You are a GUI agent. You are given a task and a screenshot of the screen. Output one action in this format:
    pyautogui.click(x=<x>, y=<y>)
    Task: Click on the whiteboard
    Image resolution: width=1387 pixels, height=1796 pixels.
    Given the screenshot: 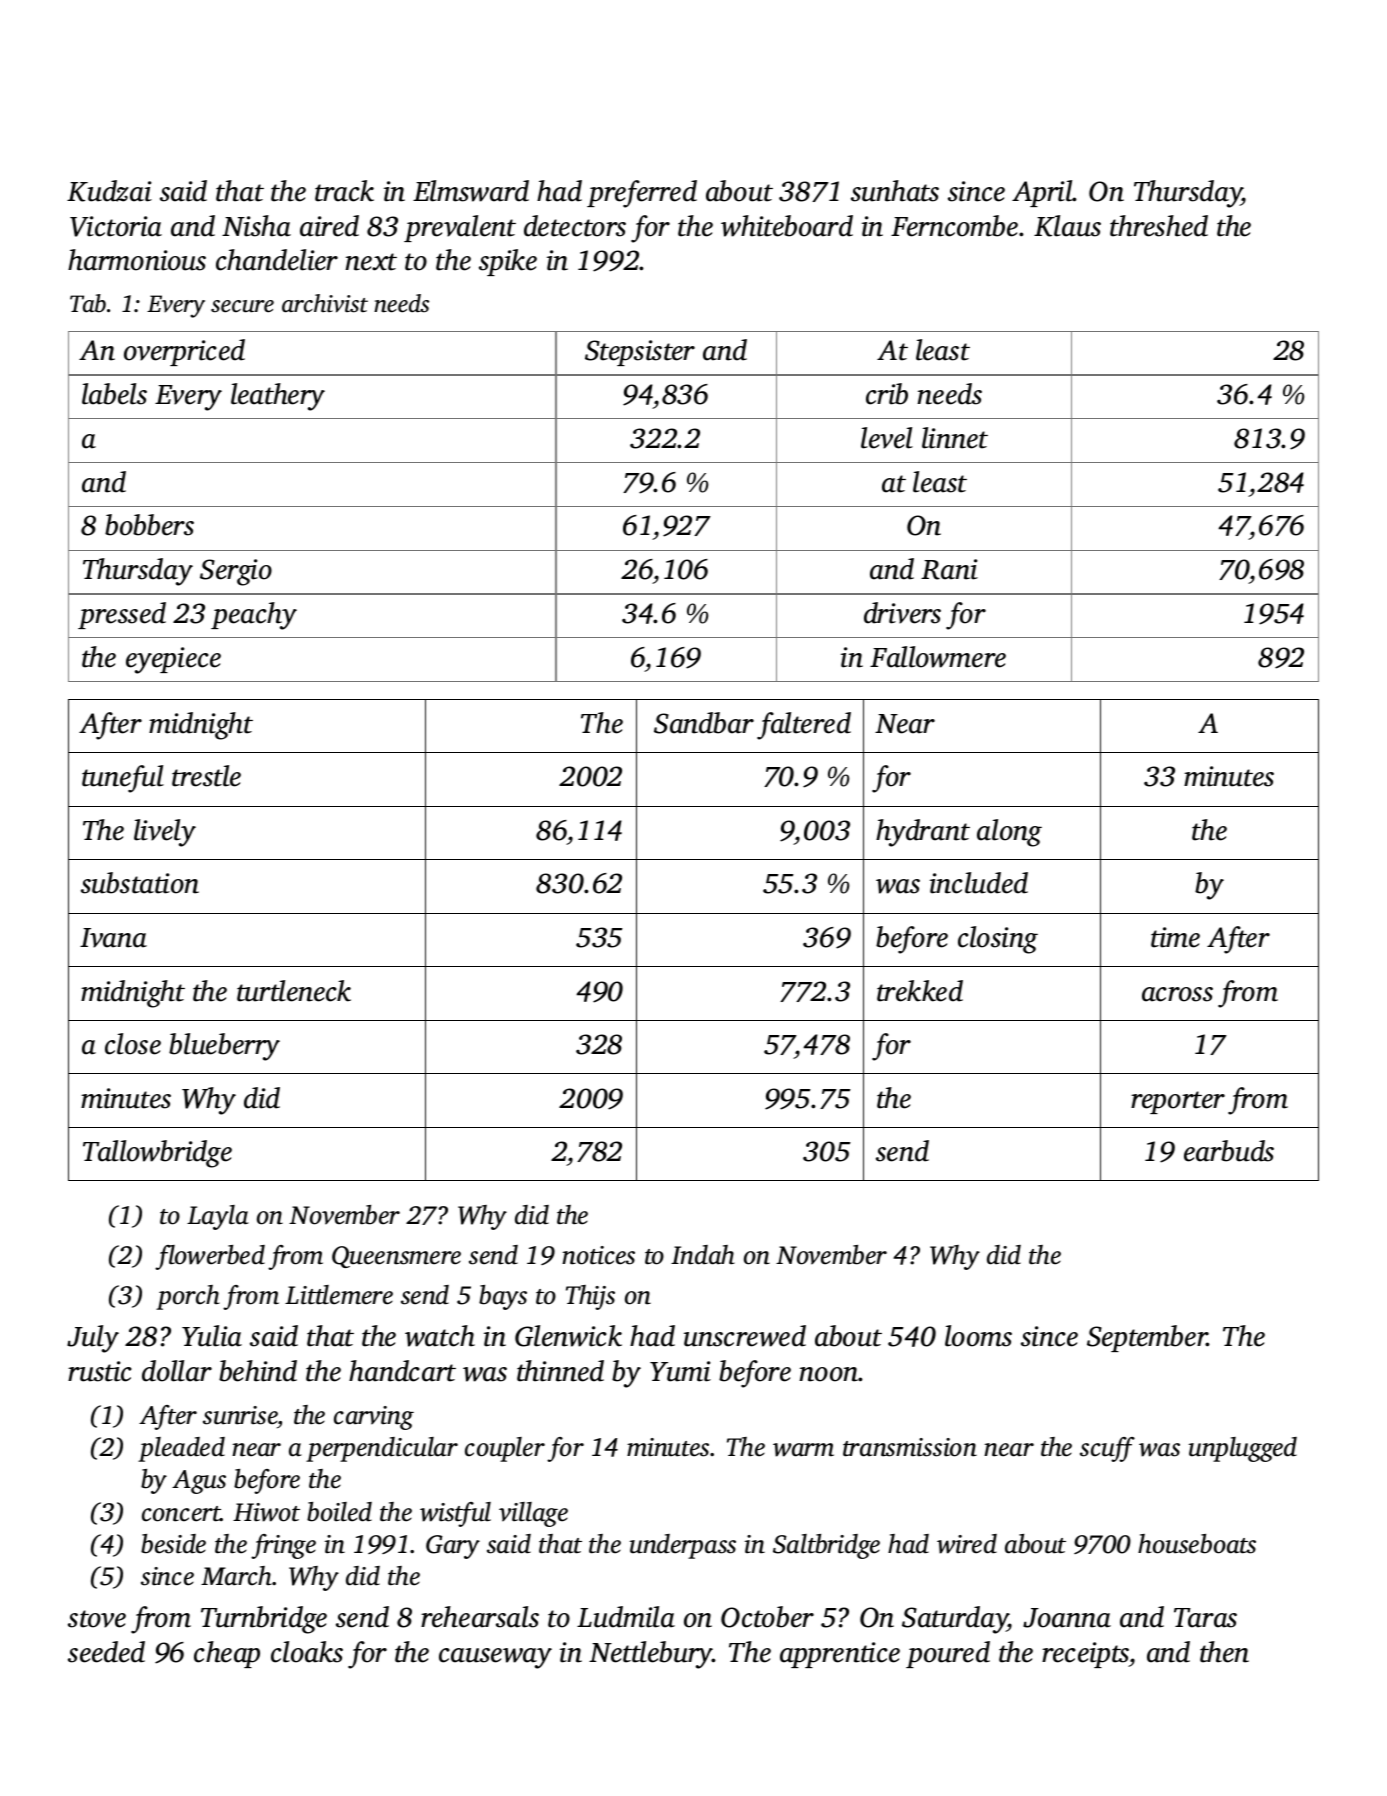 What is the action you would take?
    pyautogui.click(x=787, y=226)
